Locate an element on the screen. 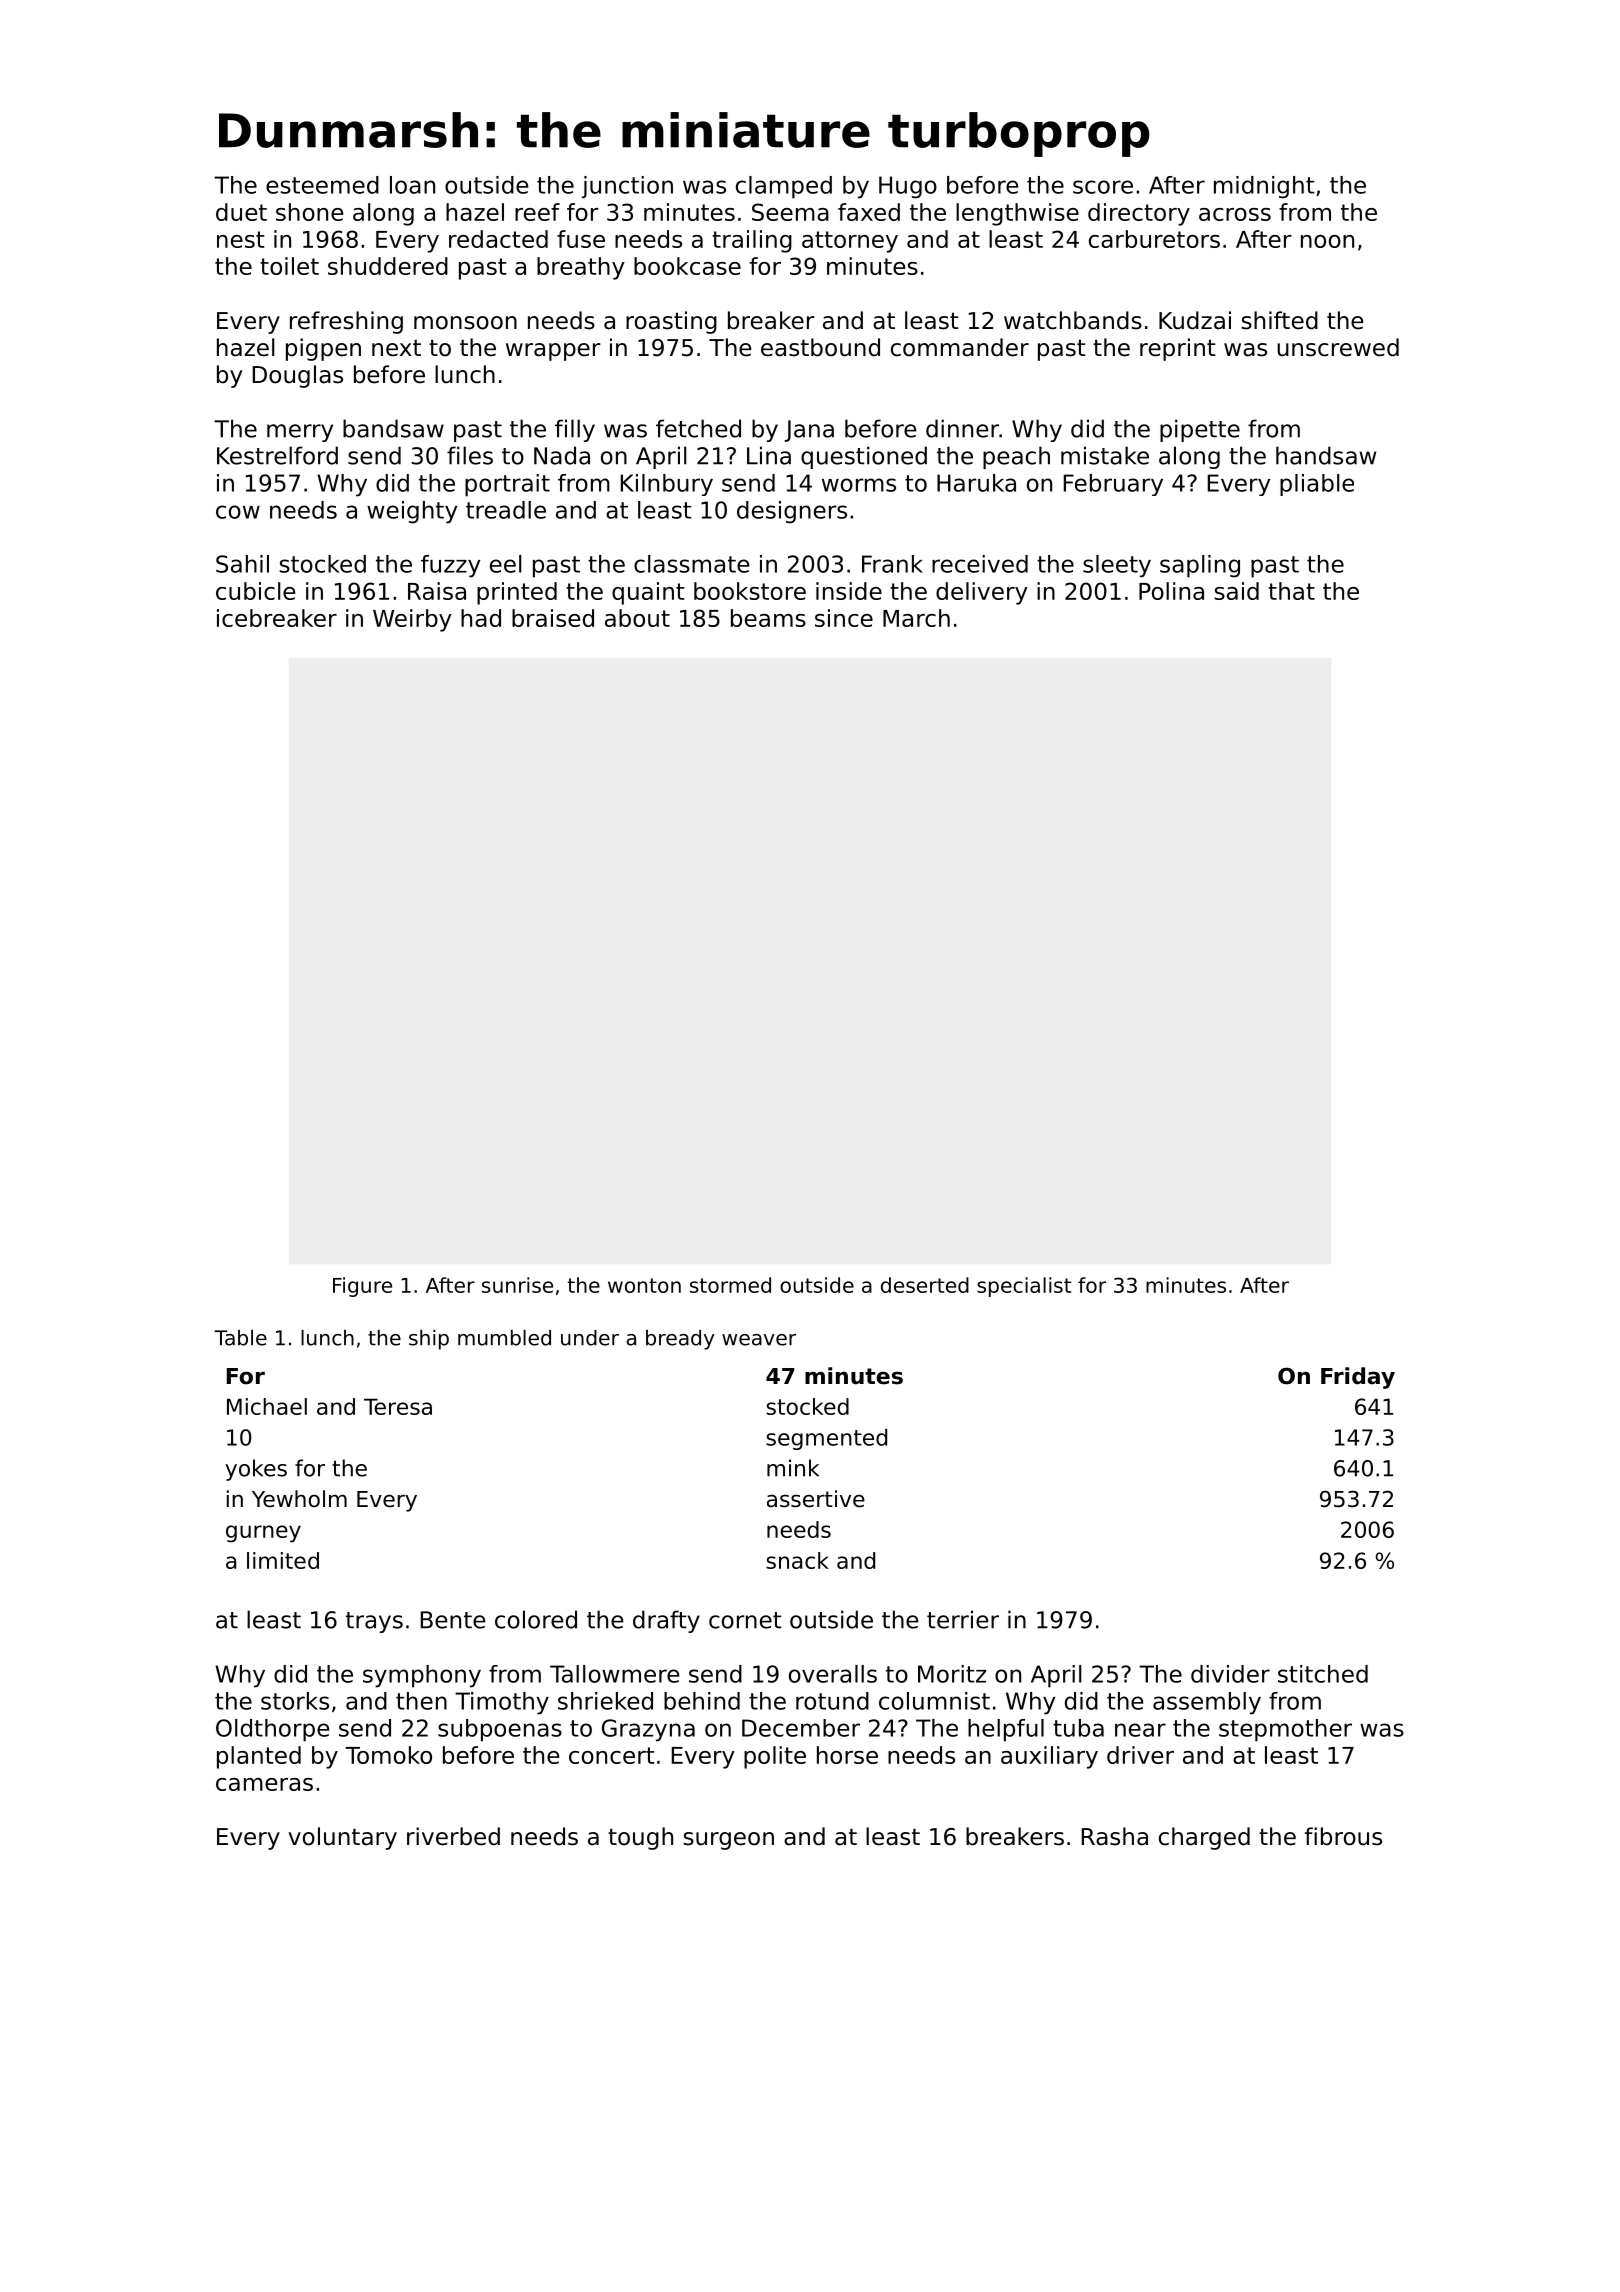 The image size is (1620, 2292). specialist is located at coordinates (1024, 1287).
